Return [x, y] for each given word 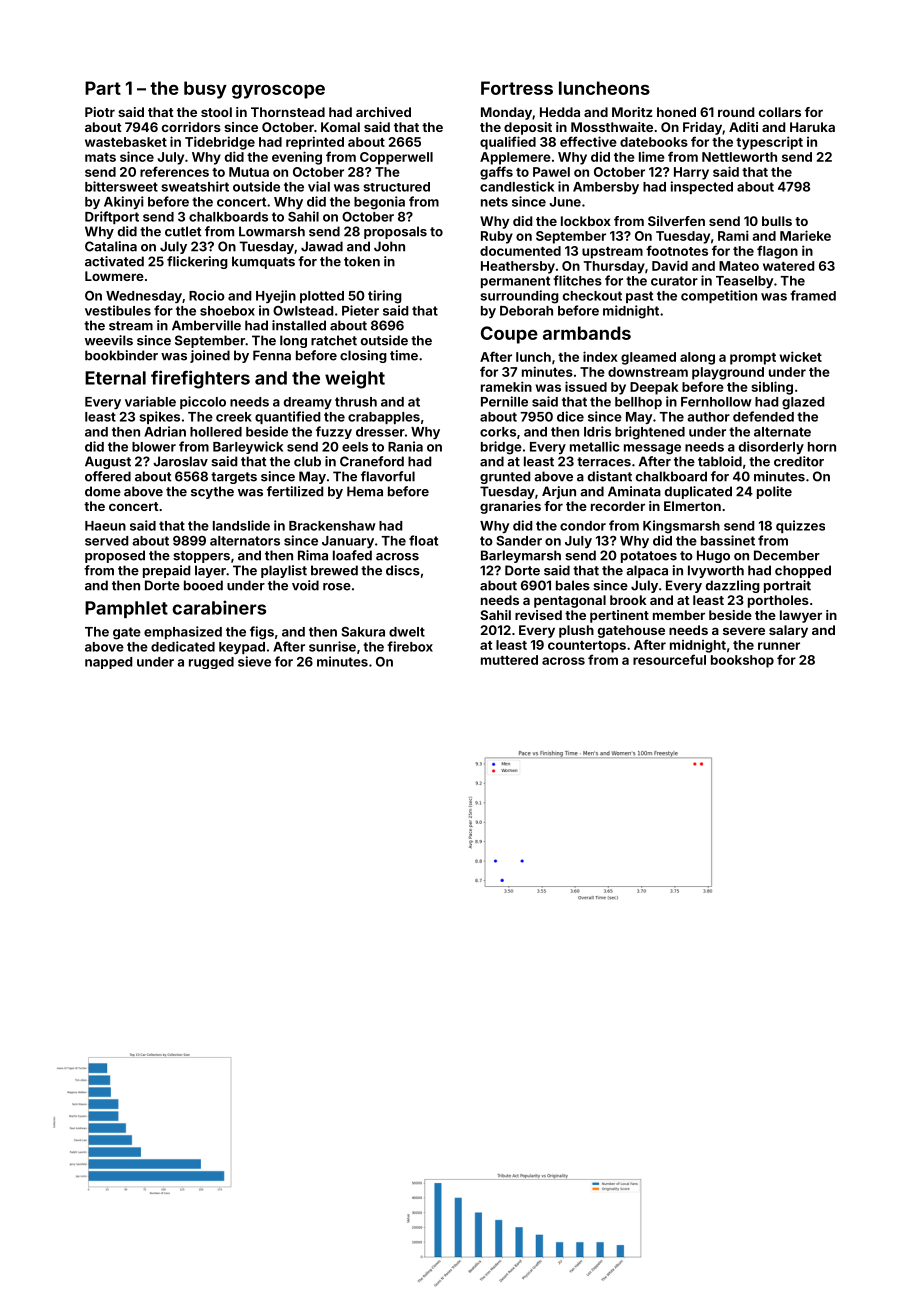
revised [538, 615]
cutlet [183, 231]
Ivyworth [716, 571]
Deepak [654, 388]
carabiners [219, 607]
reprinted [315, 143]
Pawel [551, 172]
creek [234, 417]
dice [570, 416]
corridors [191, 127]
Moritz [632, 112]
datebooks [654, 142]
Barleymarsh [521, 556]
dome [103, 491]
